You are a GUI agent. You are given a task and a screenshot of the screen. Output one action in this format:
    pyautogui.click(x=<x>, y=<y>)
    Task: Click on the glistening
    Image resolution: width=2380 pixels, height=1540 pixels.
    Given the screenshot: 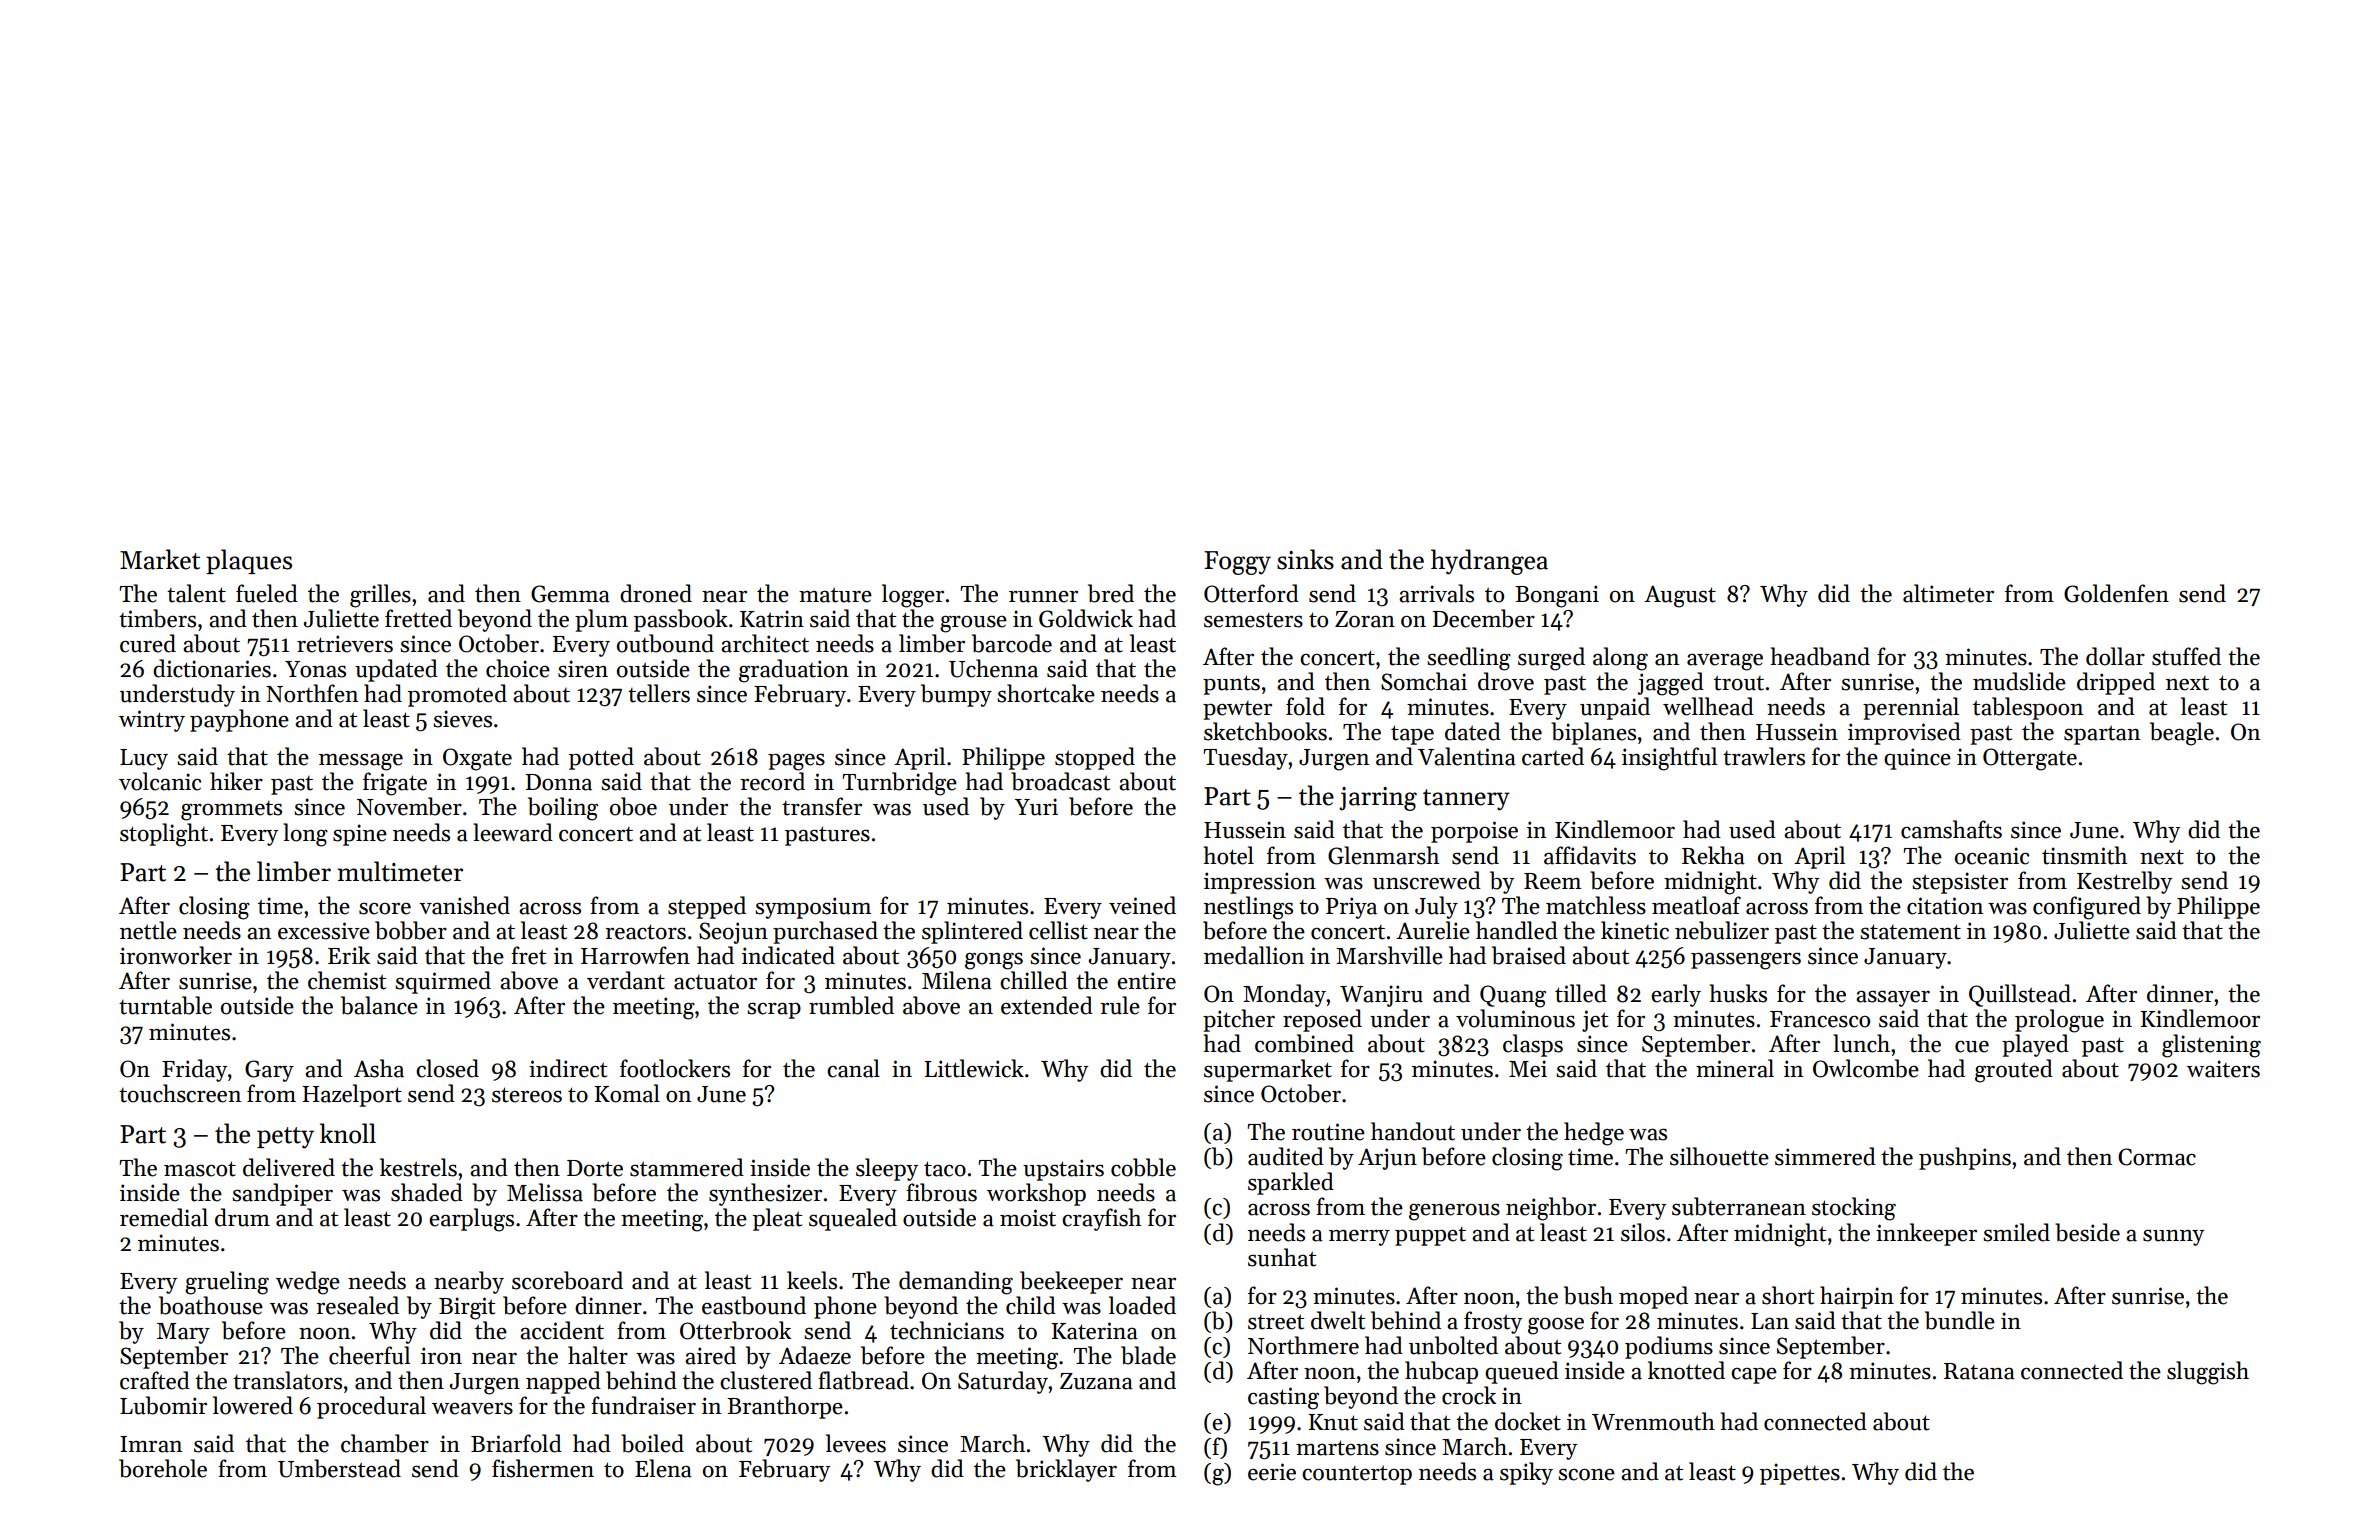 What is the action you would take?
    pyautogui.click(x=2211, y=1046)
